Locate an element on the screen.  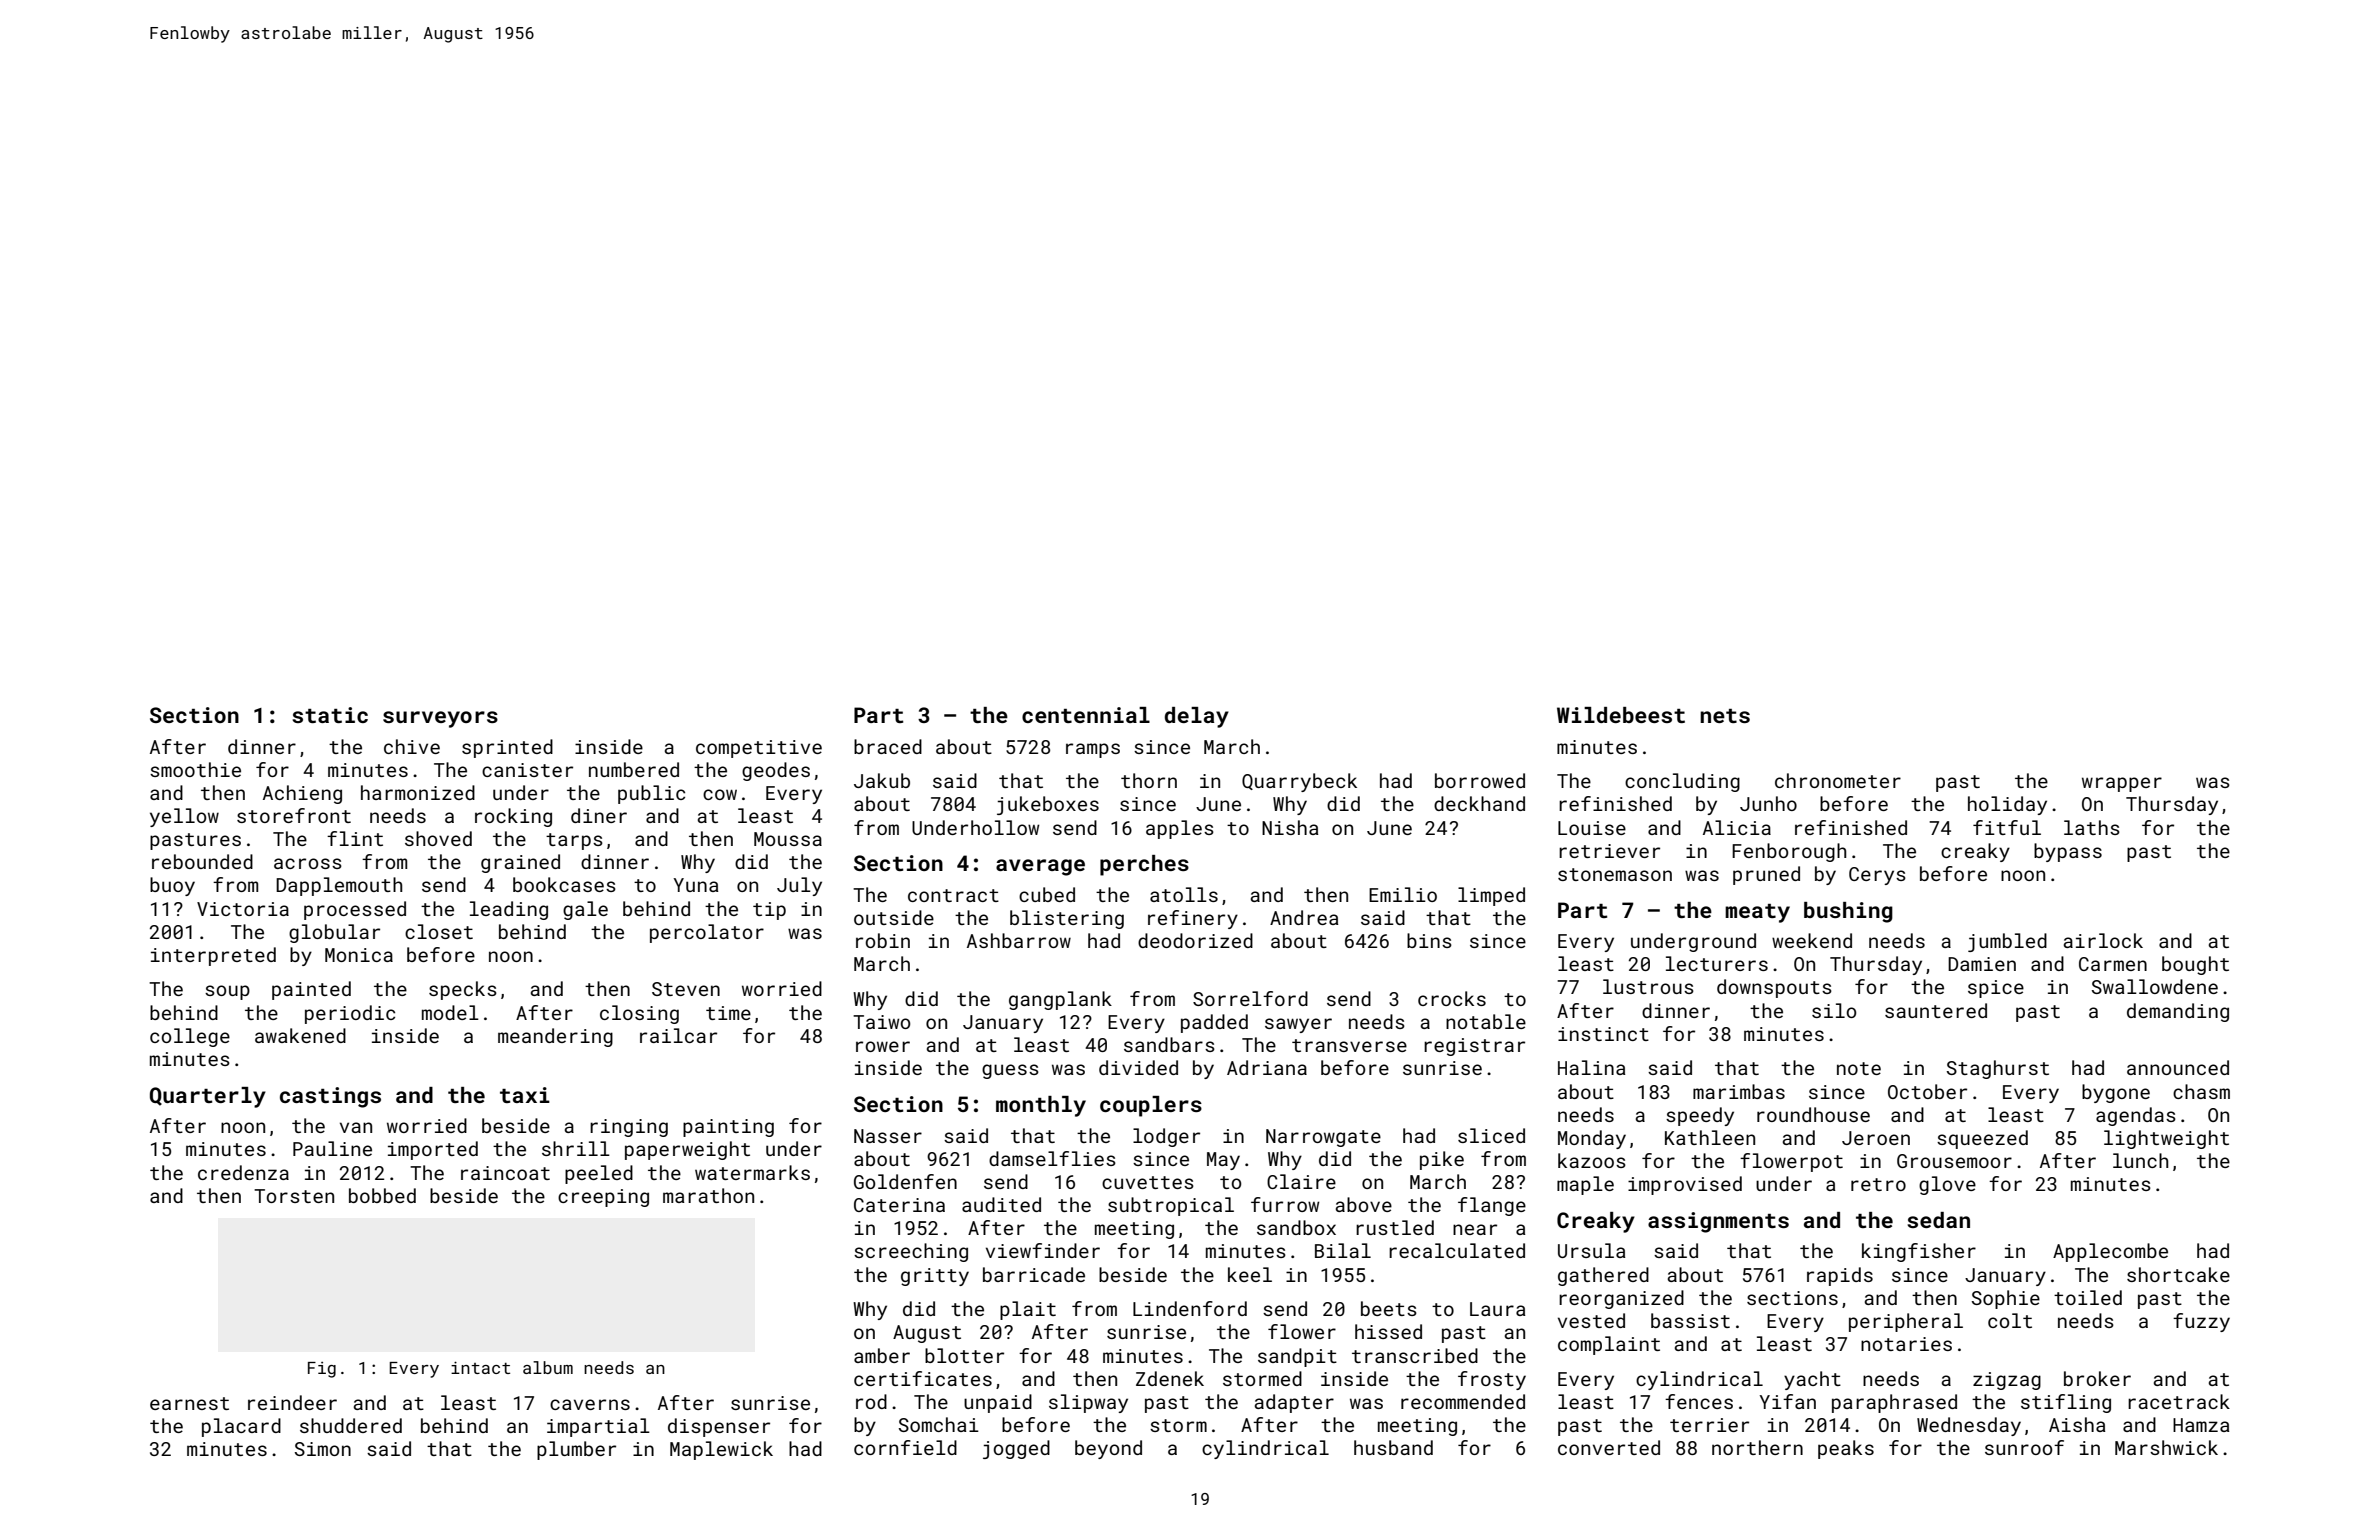
Simon is located at coordinates (323, 1449).
